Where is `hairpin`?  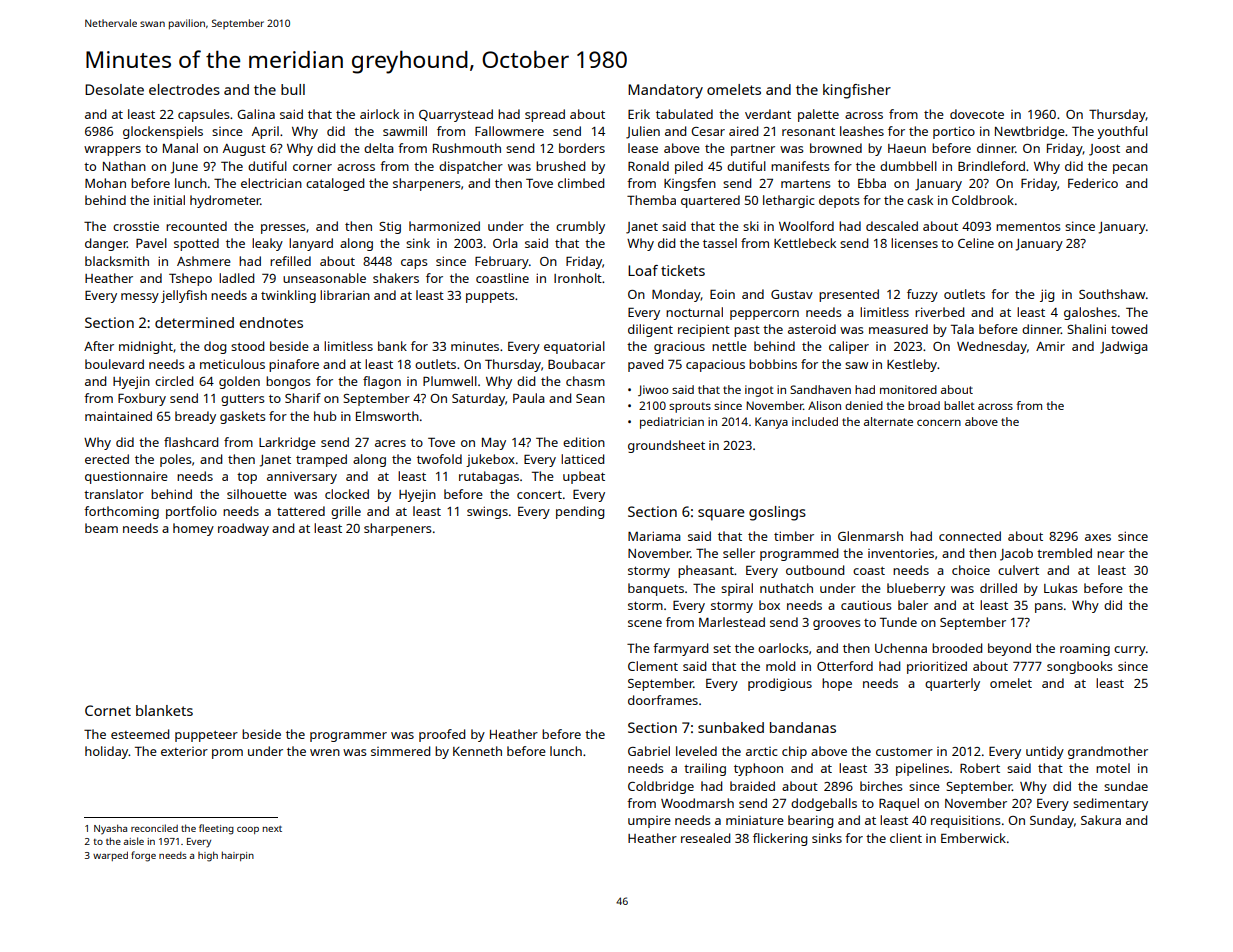
hairpin is located at coordinates (238, 856).
